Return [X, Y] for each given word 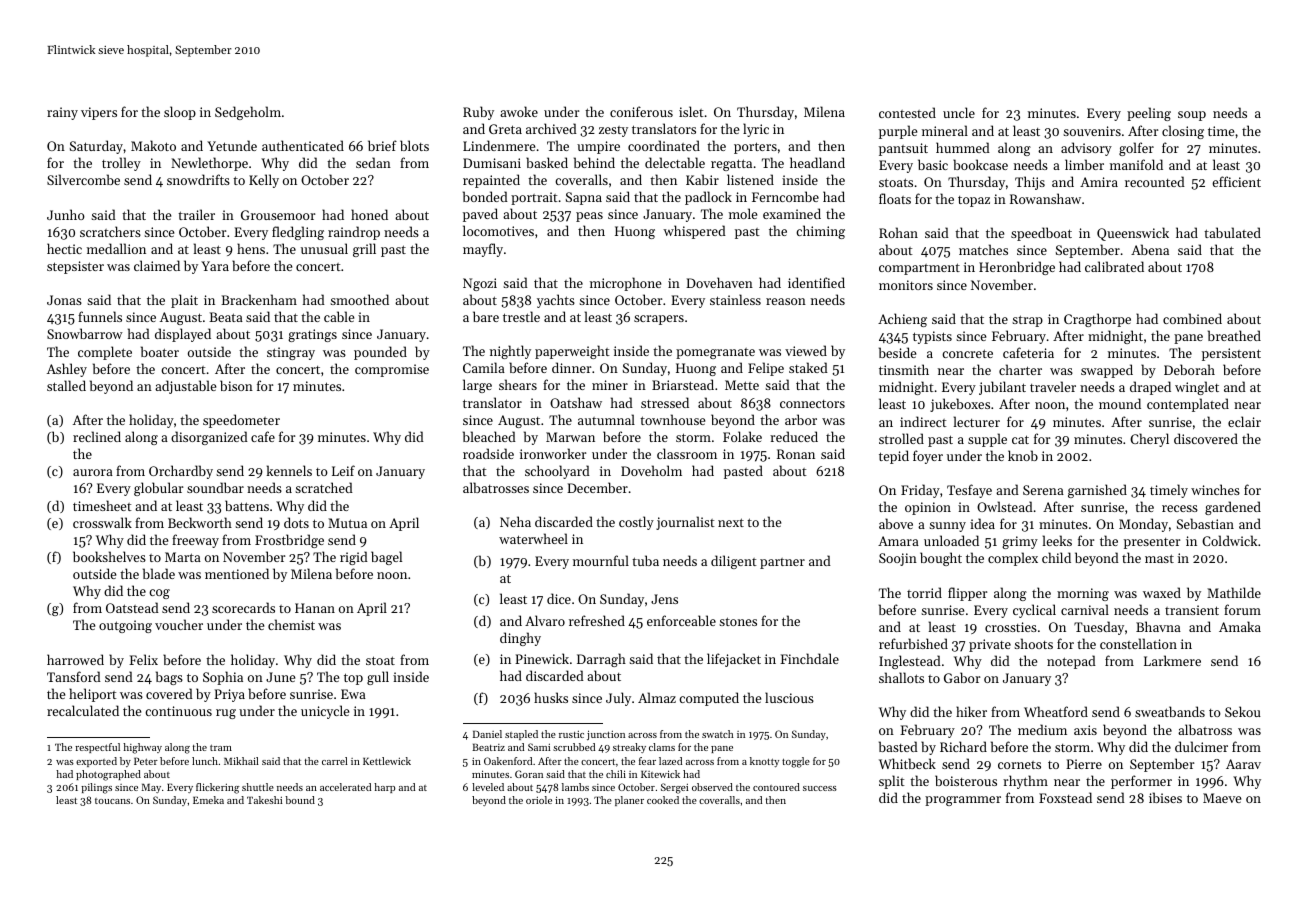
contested [907, 112]
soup [1192, 116]
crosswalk [102, 522]
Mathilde [1234, 592]
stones [738, 621]
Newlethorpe [209, 164]
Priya [229, 695]
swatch [718, 734]
